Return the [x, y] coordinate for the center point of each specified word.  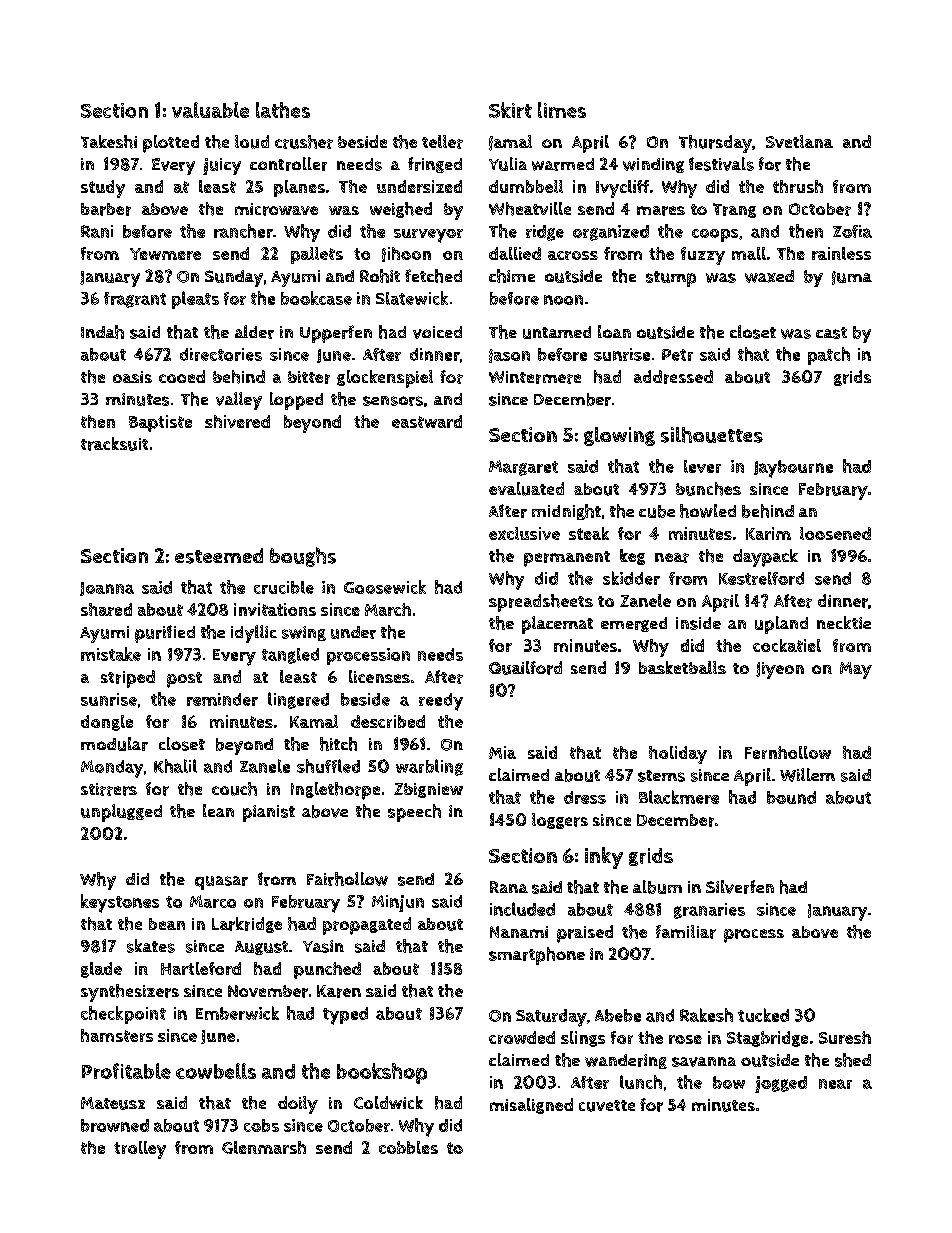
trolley [140, 1150]
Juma [852, 278]
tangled [290, 656]
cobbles [408, 1147]
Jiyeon [780, 670]
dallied [515, 253]
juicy [222, 166]
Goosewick [385, 587]
